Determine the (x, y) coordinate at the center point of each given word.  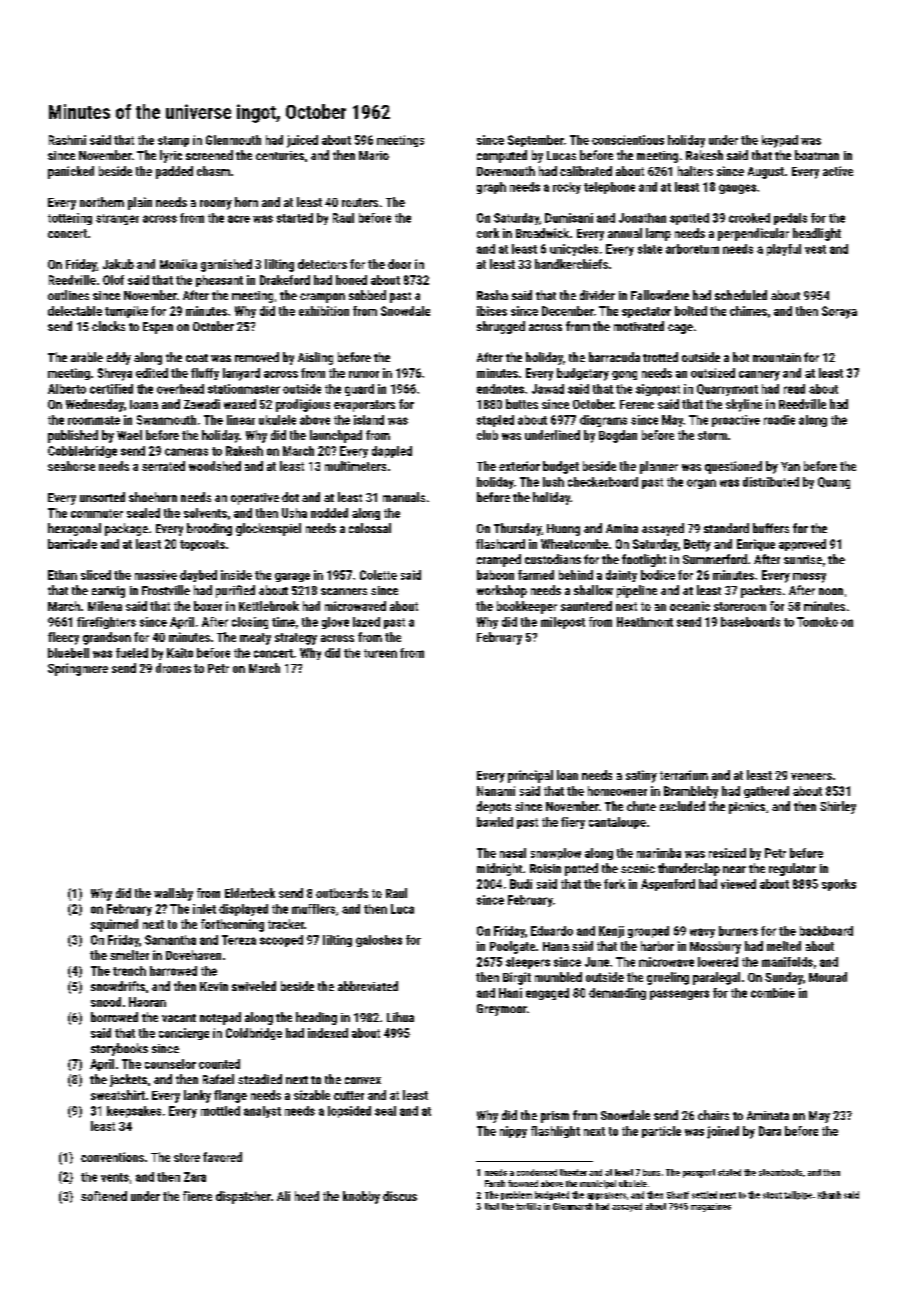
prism (555, 1117)
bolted (691, 311)
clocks (108, 326)
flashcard (500, 544)
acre (239, 219)
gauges (737, 189)
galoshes (379, 941)
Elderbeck (250, 893)
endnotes (500, 389)
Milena (105, 606)
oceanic (690, 606)
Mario (374, 155)
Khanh (829, 1195)
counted (219, 1064)
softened (104, 1196)
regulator (792, 869)
